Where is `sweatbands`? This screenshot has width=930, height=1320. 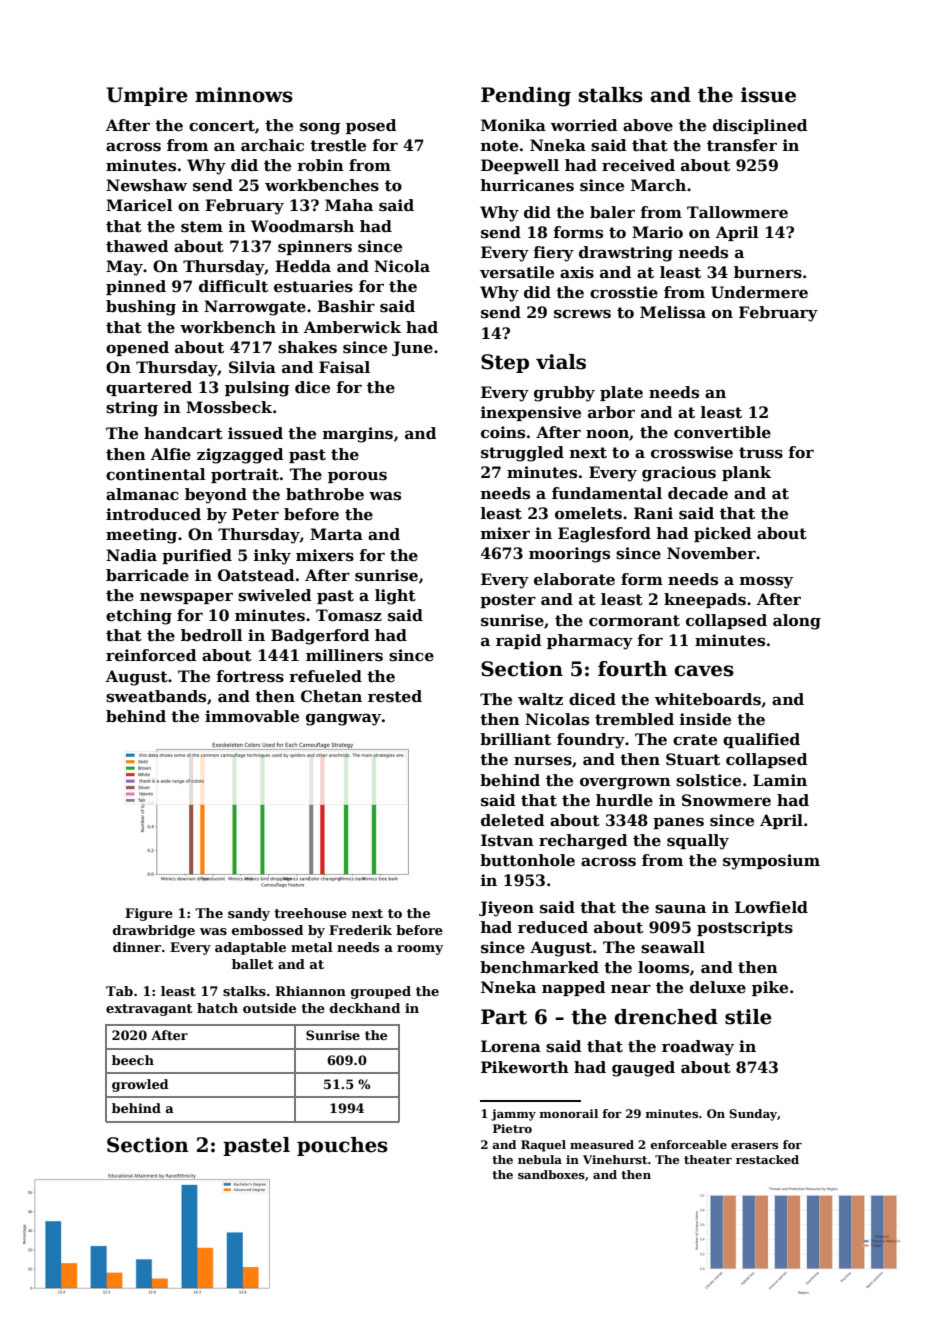 sweatbands is located at coordinates (156, 696).
